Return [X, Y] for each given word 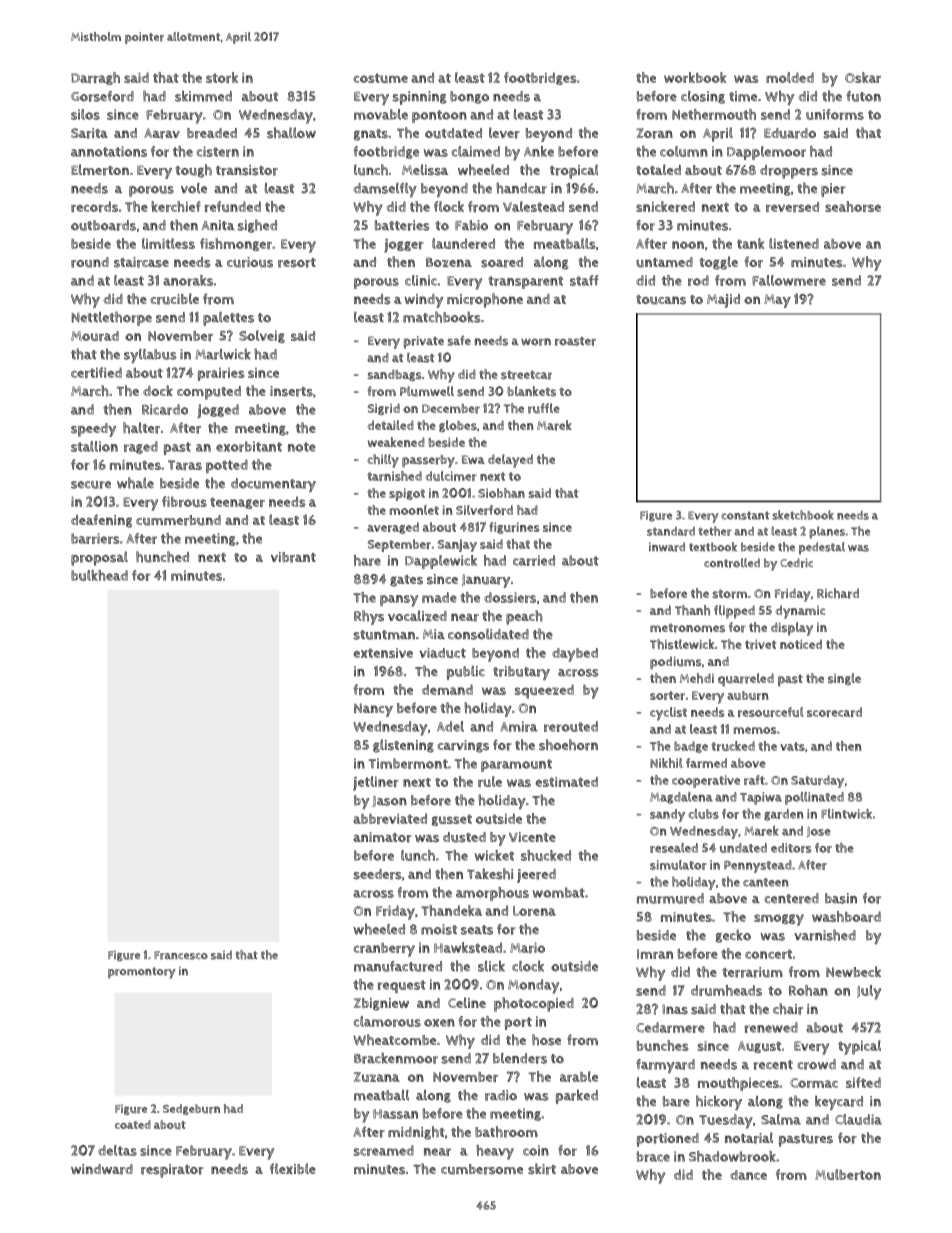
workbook [695, 77]
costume [381, 78]
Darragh [95, 78]
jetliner [376, 783]
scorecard [834, 712]
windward [102, 1169]
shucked [546, 855]
